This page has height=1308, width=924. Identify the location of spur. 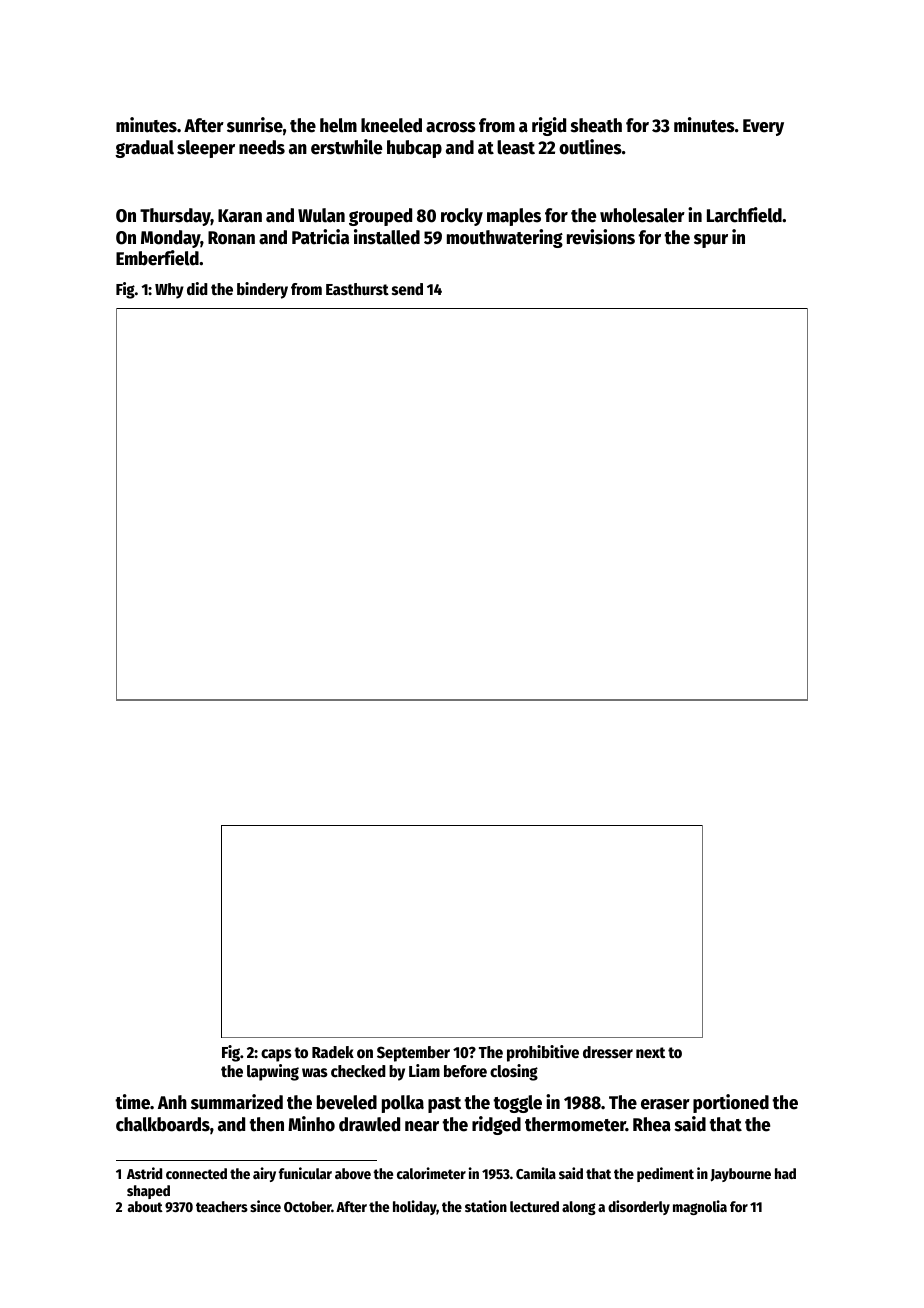
(711, 241).
